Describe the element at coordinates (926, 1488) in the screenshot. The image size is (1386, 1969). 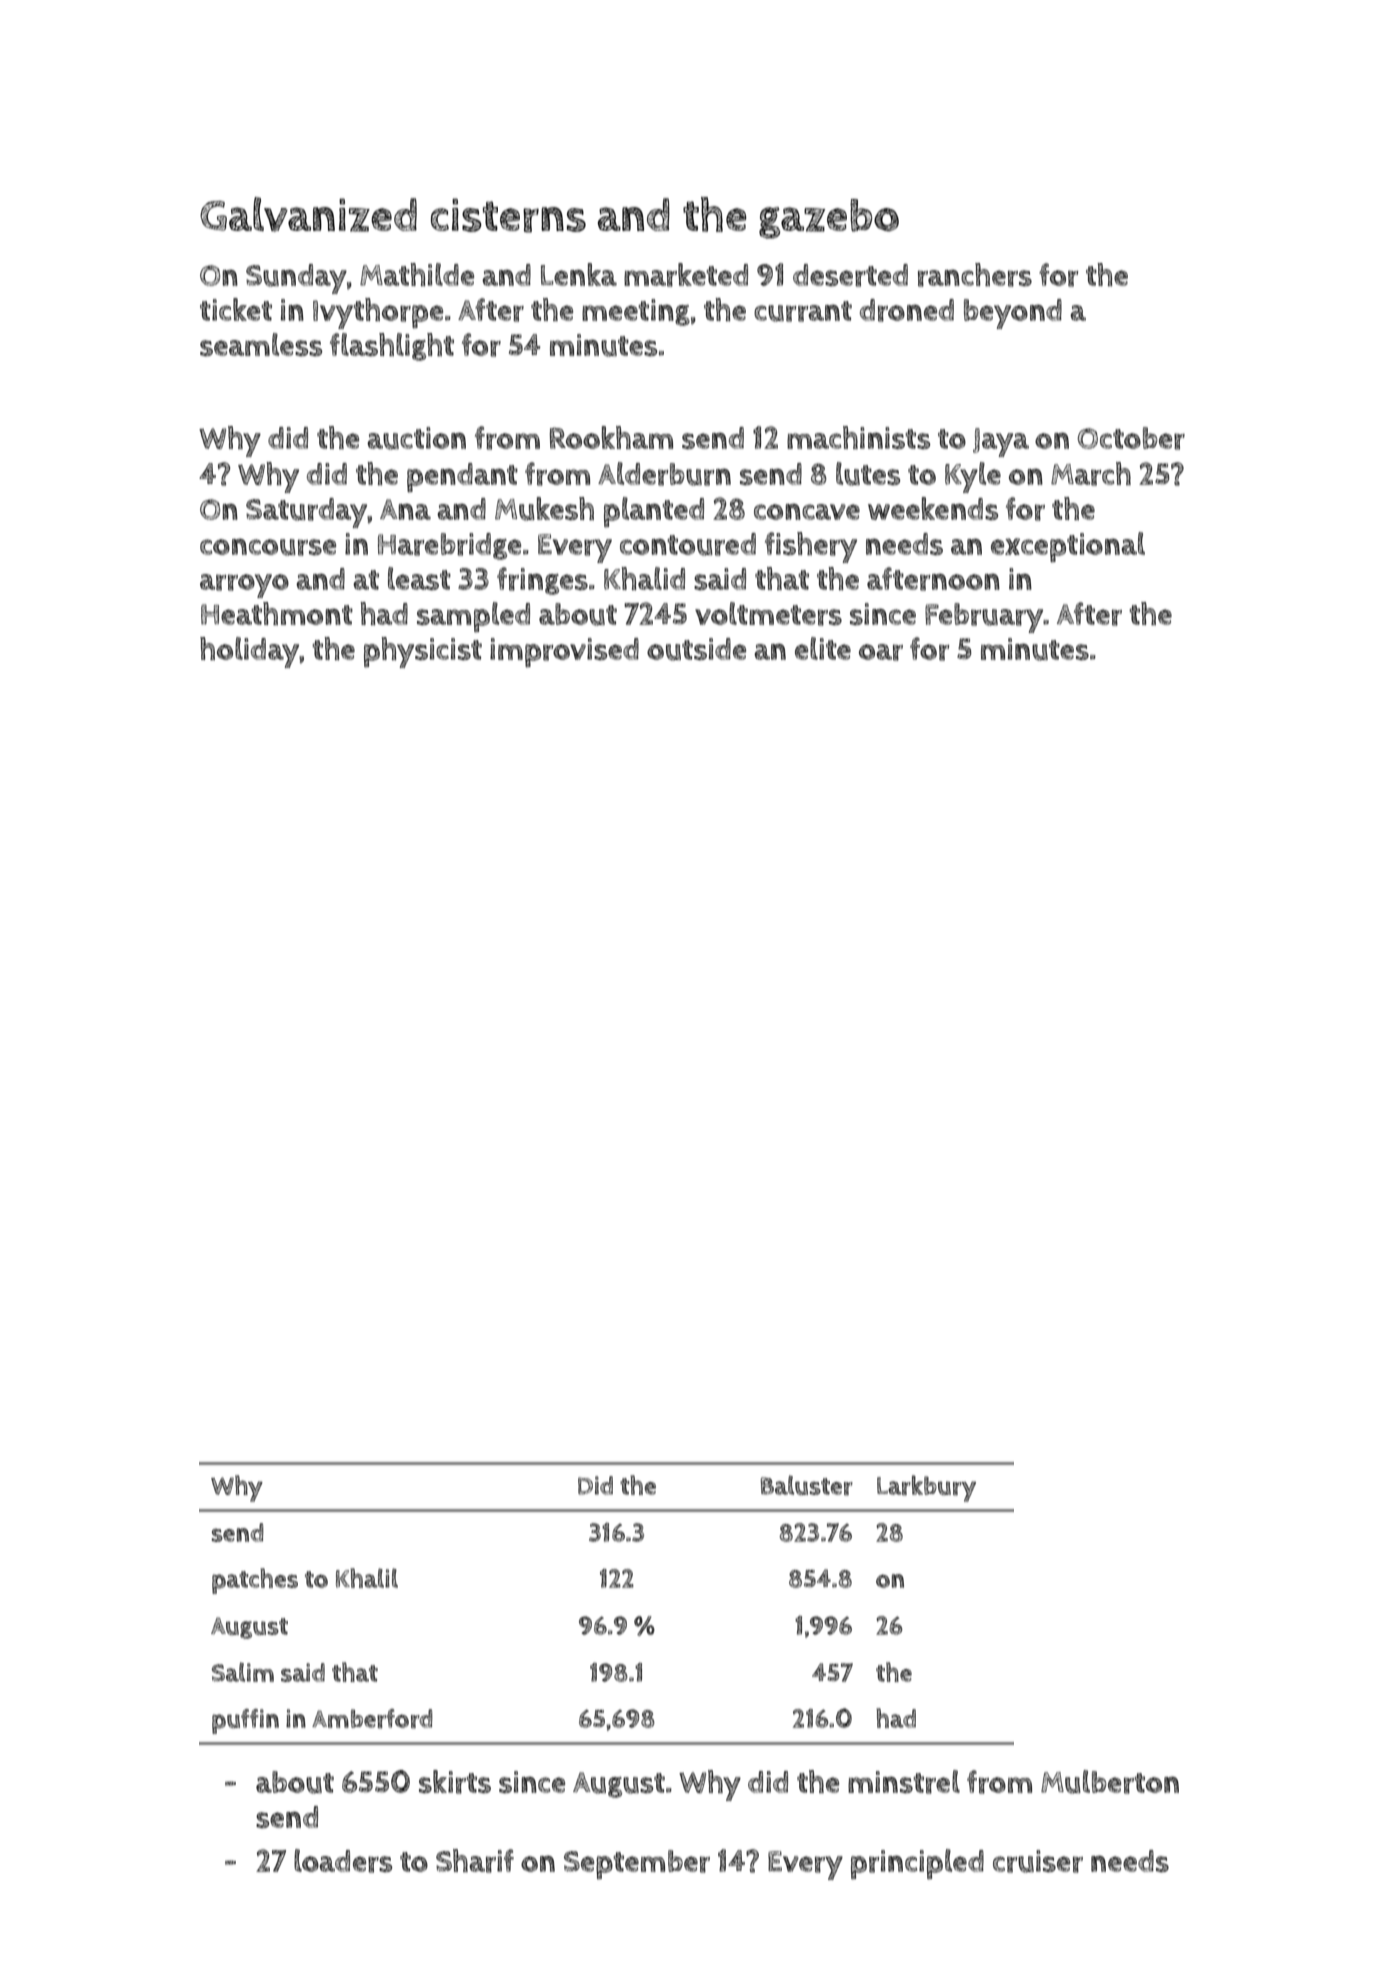
I see `Larkbury` at that location.
